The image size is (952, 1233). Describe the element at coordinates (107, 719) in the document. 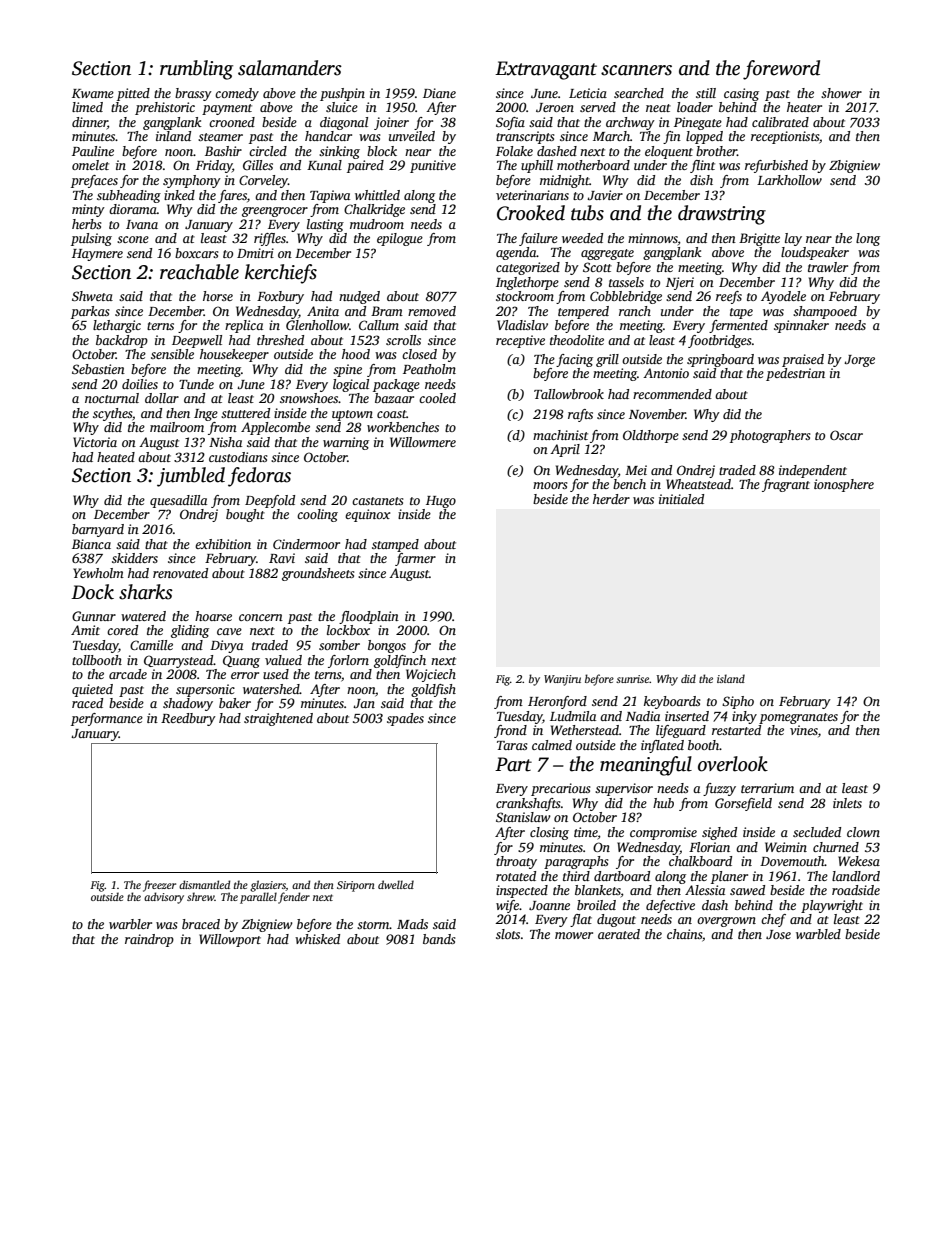

I see `performance` at that location.
